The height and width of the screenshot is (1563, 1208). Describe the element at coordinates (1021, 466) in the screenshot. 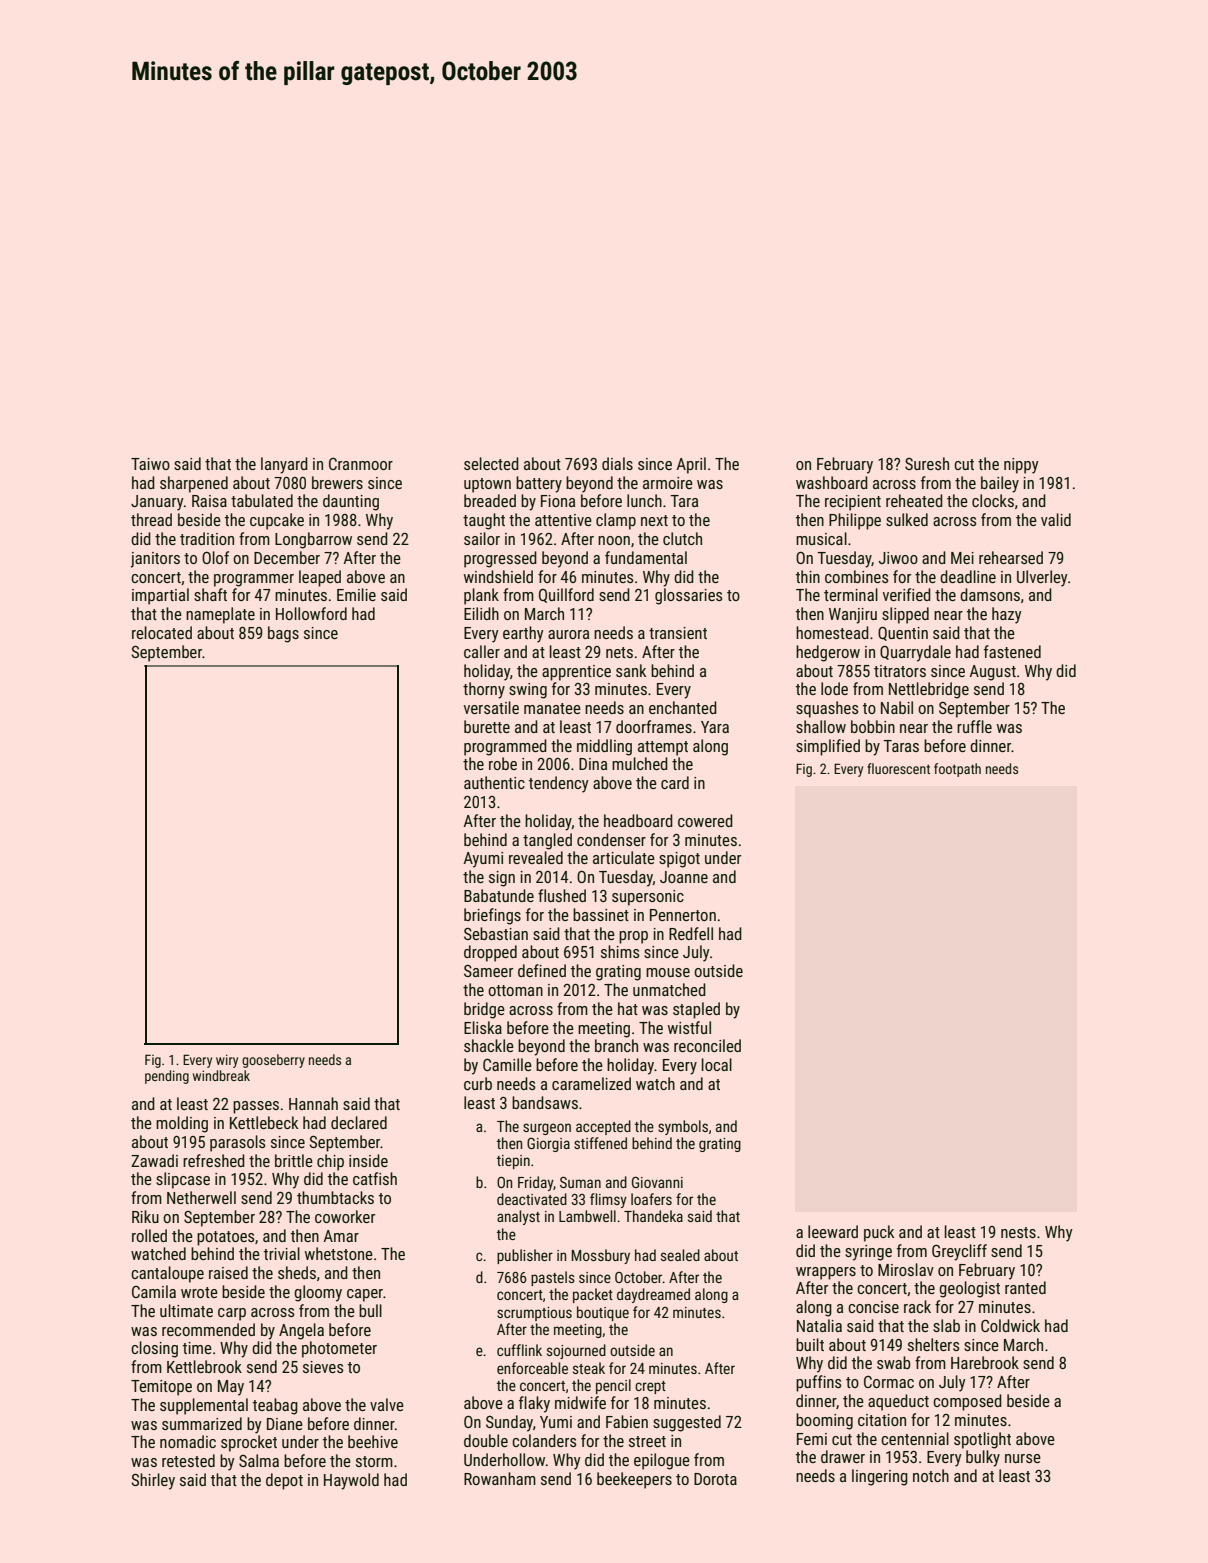

I see `nippy` at that location.
